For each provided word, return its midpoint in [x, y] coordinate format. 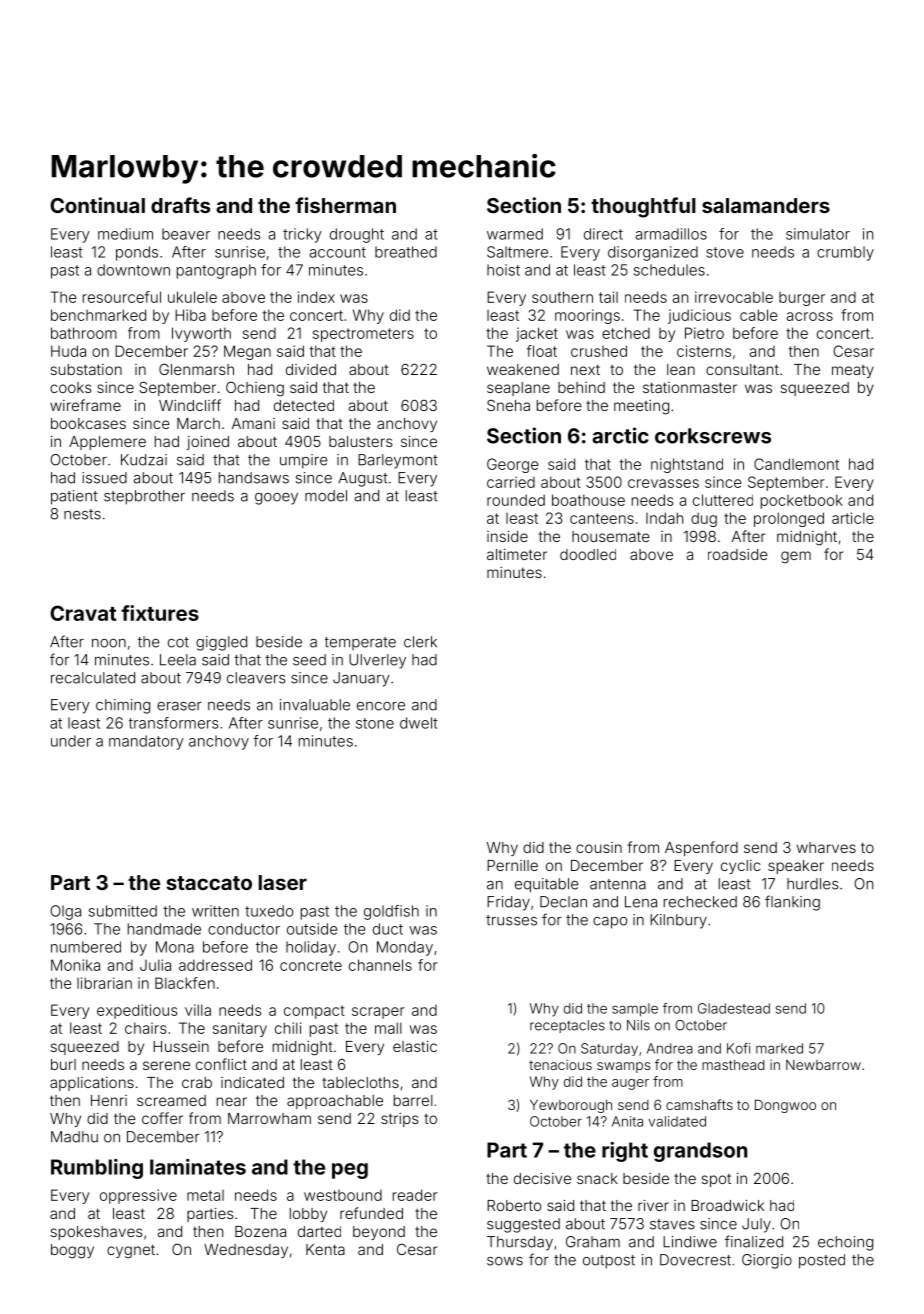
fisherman [345, 205]
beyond [379, 1233]
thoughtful [643, 207]
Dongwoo [785, 1106]
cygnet [131, 1251]
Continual [97, 205]
